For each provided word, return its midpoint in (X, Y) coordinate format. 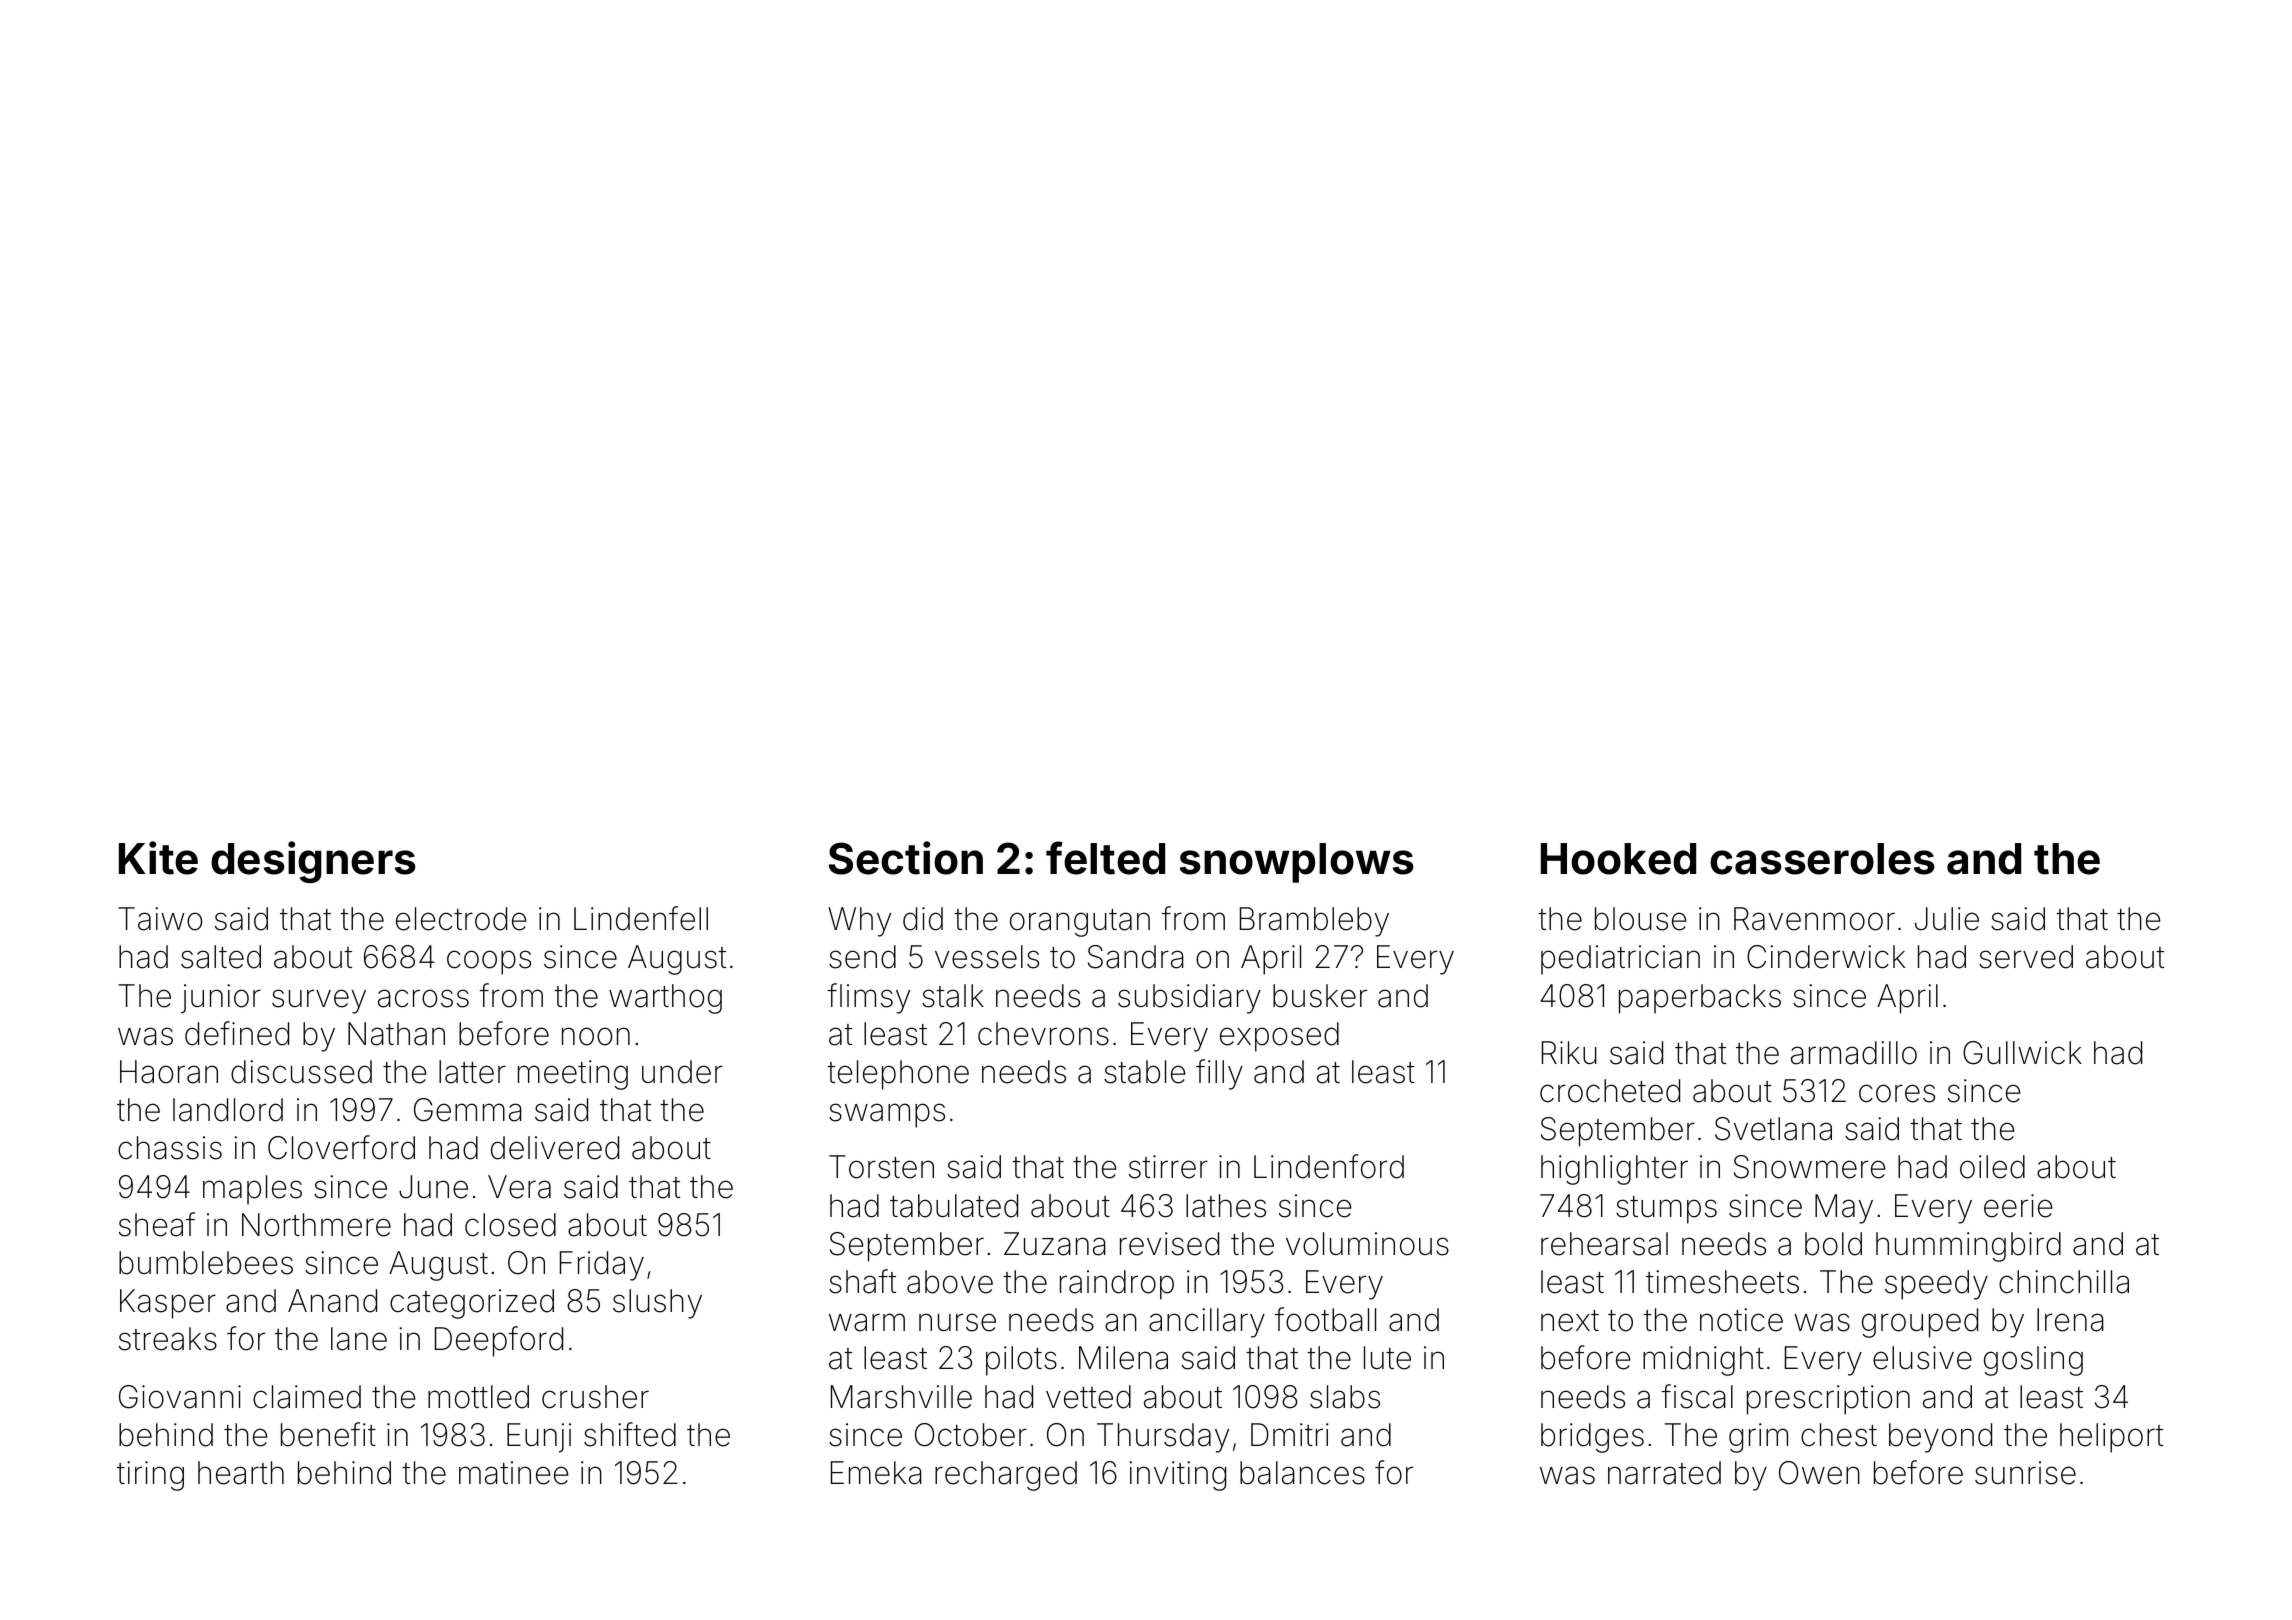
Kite (158, 858)
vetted (1088, 1397)
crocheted (1610, 1091)
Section (906, 858)
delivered (555, 1148)
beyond (1940, 1438)
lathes (1226, 1206)
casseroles (1822, 859)
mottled (478, 1397)
